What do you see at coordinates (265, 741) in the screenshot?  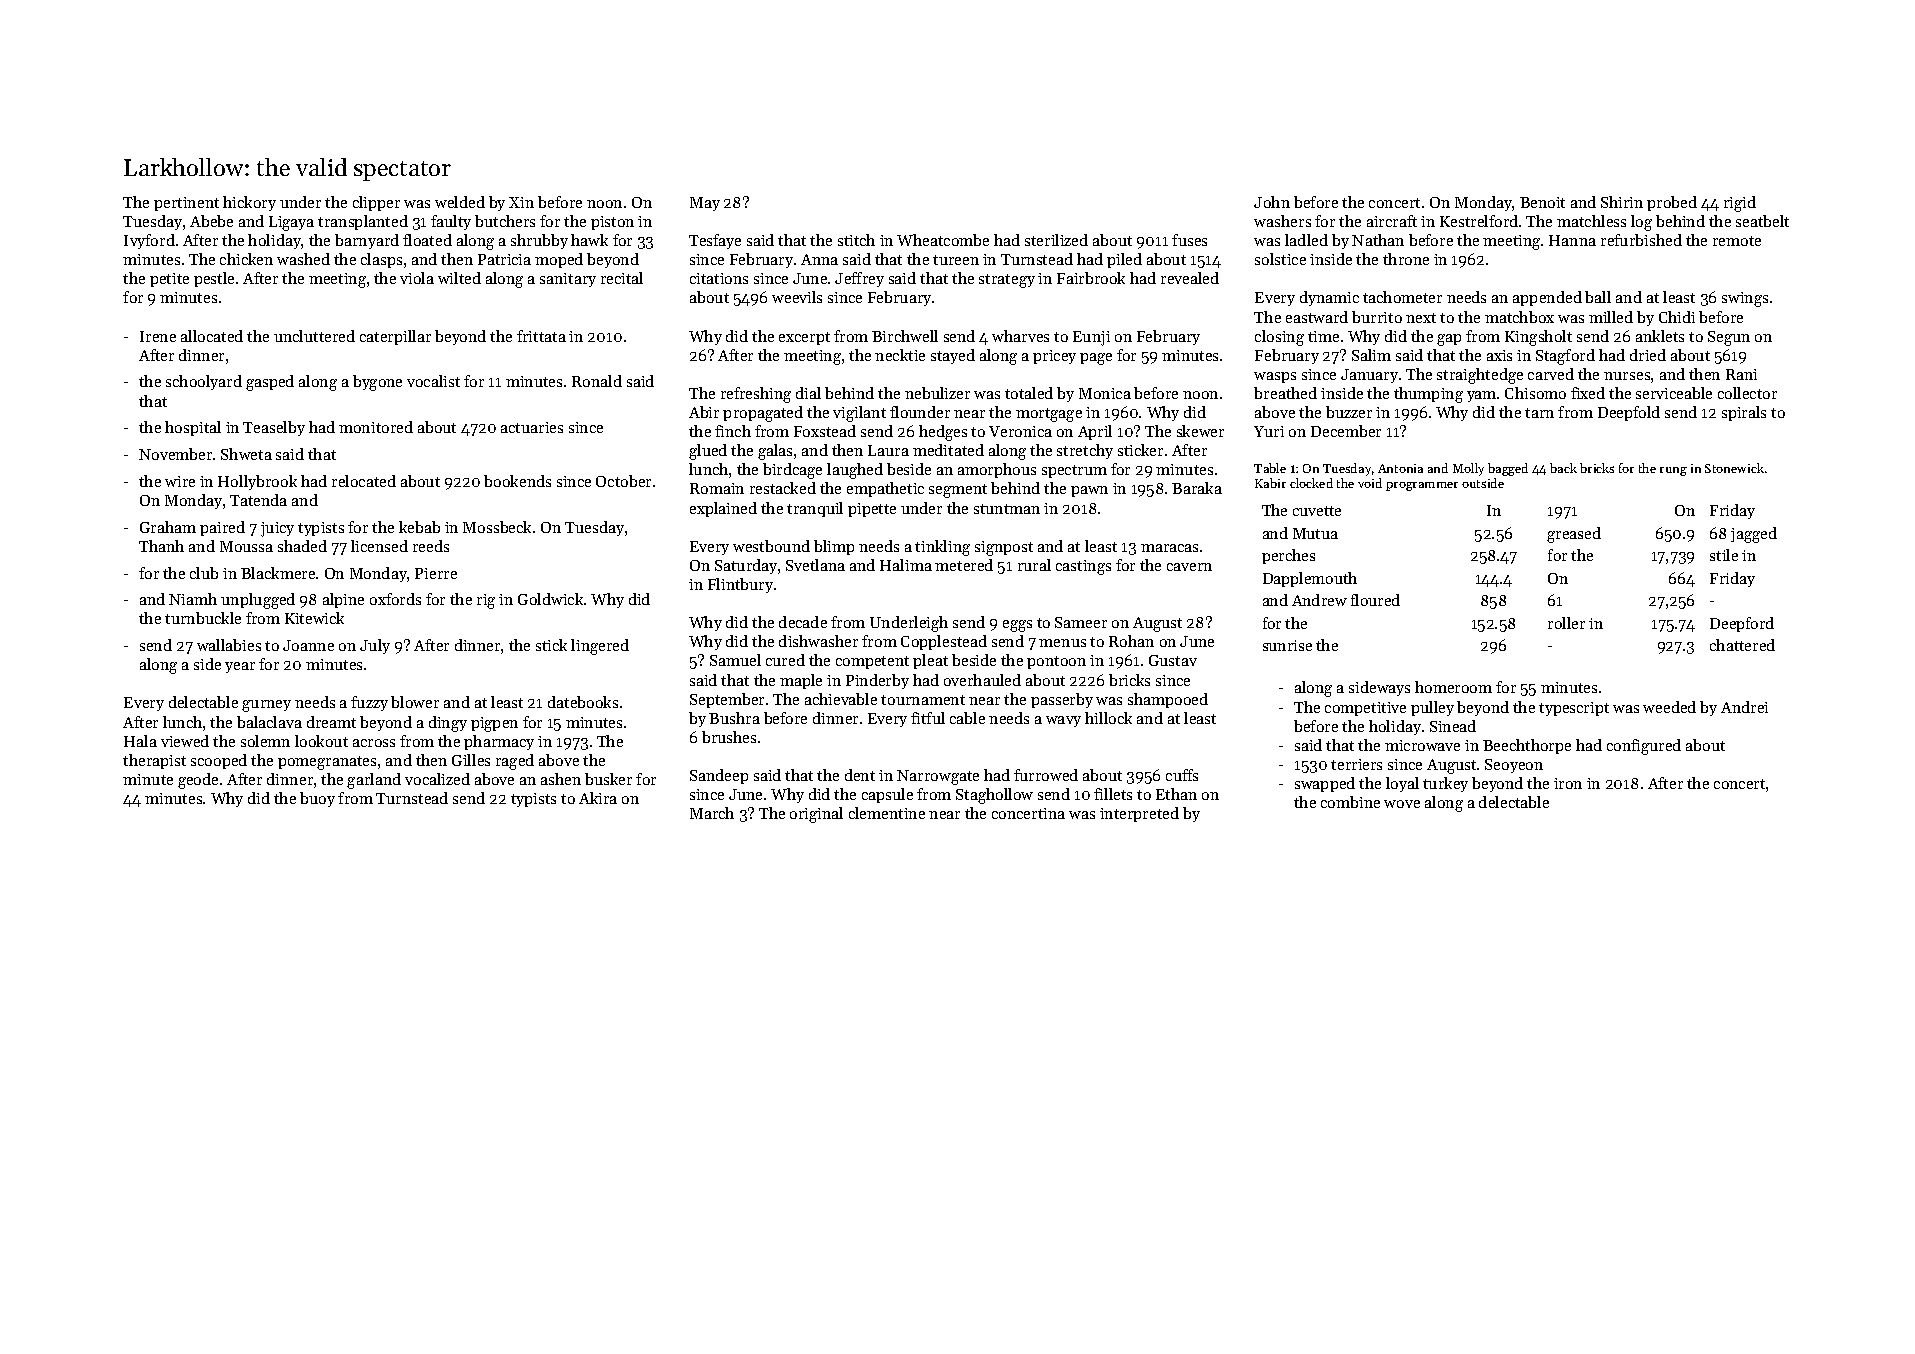 I see `solemn` at bounding box center [265, 741].
